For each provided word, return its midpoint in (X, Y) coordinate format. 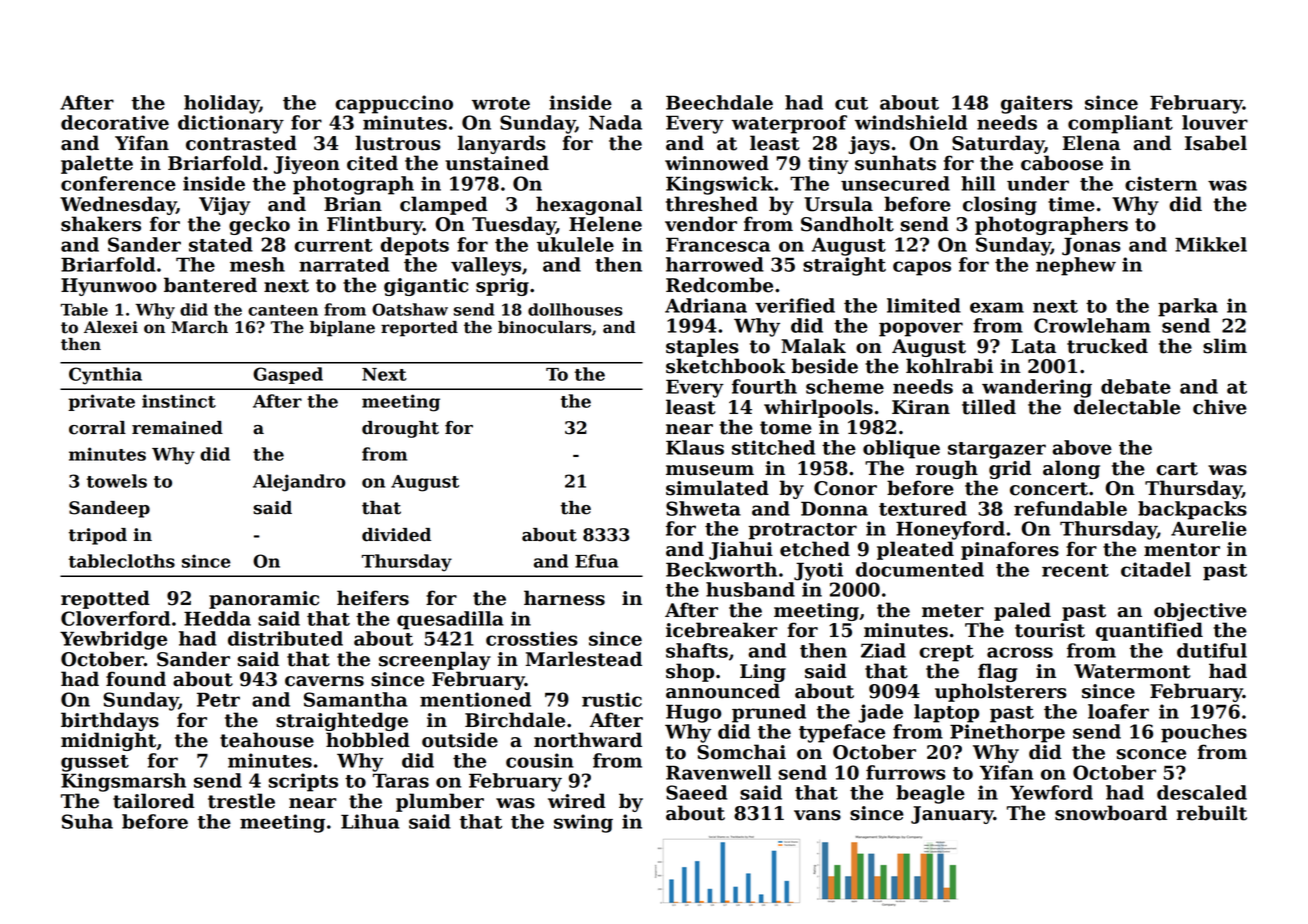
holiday (221, 104)
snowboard (1111, 813)
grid (1010, 469)
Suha (87, 821)
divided (396, 535)
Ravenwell (718, 772)
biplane (342, 329)
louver (1215, 122)
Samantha (355, 699)
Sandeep (109, 509)
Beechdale (719, 102)
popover (921, 329)
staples (702, 347)
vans (817, 815)
